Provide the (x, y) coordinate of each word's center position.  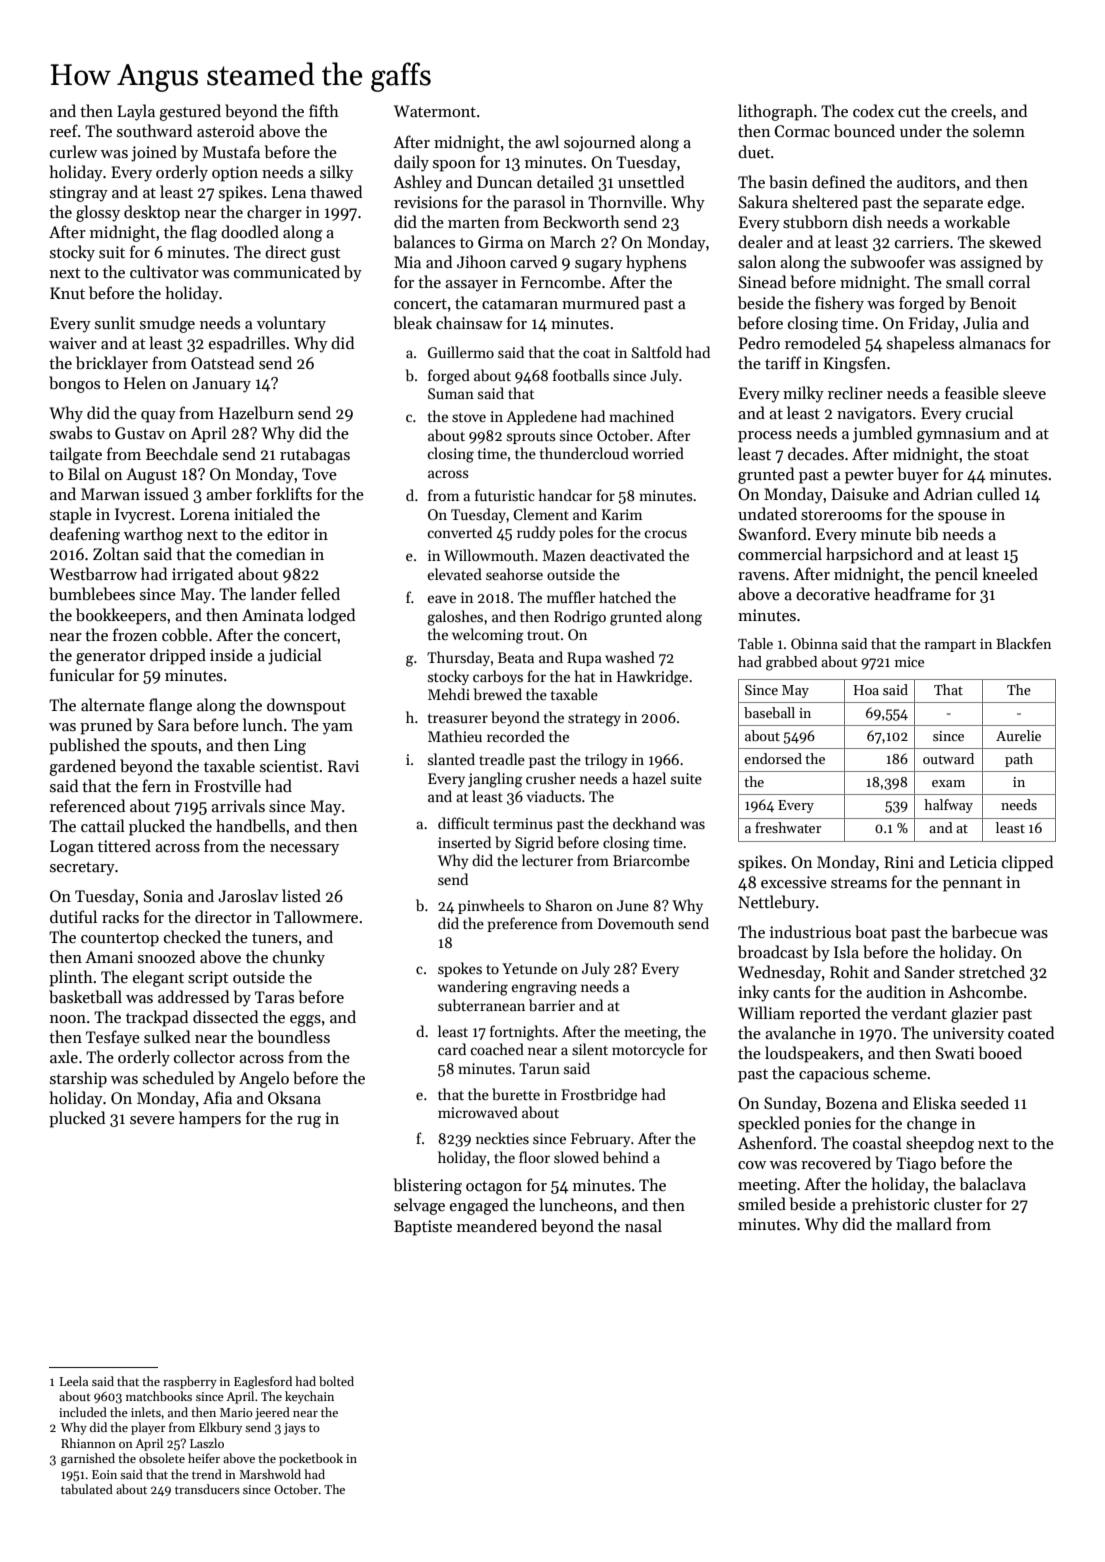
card (452, 1049)
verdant (919, 1012)
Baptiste (423, 1228)
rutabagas (315, 455)
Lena (289, 192)
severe (152, 1120)
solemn (999, 130)
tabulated (87, 1489)
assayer (471, 286)
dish (867, 221)
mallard (924, 1223)
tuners (275, 938)
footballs (581, 375)
